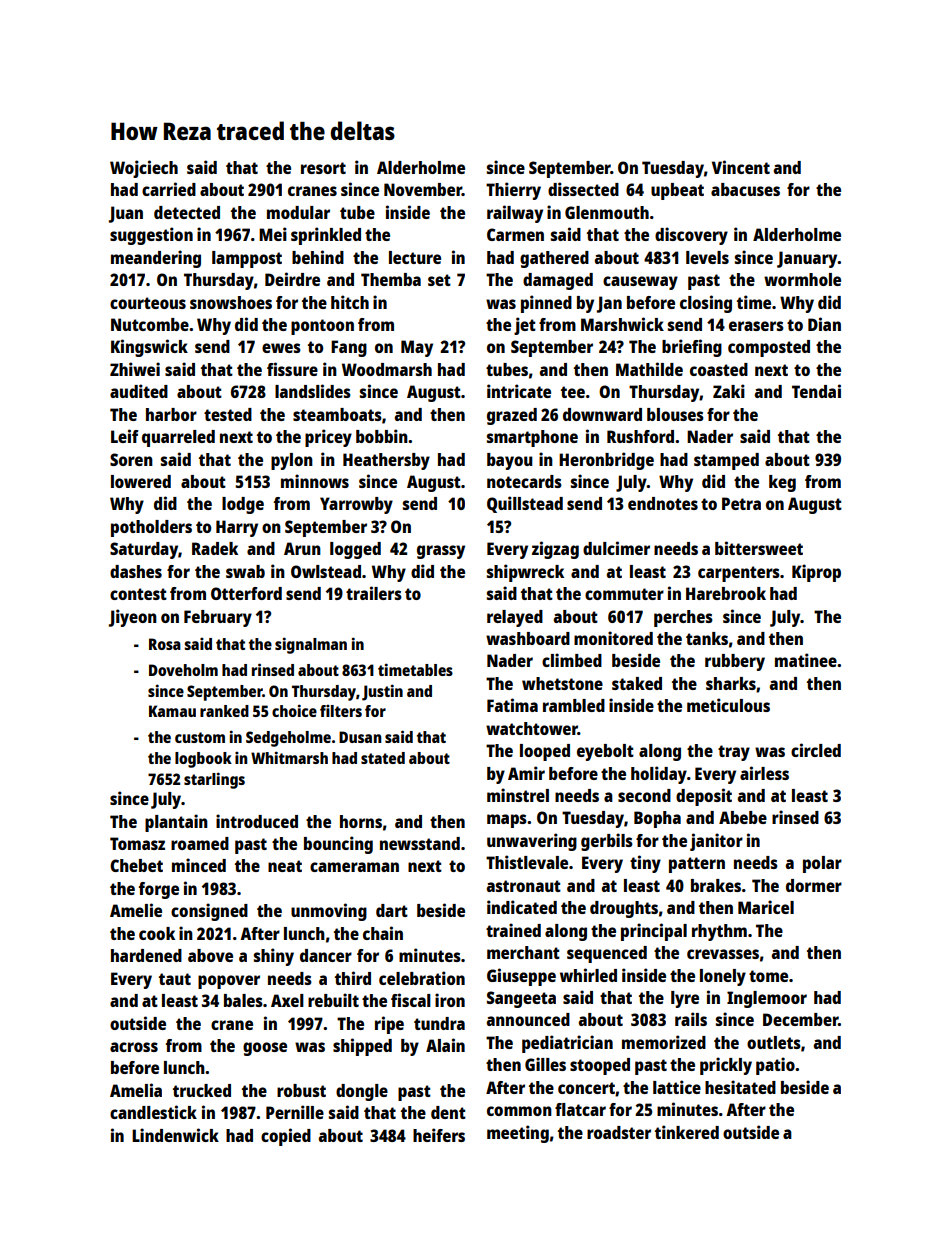 The height and width of the screenshot is (1233, 952). Describe the element at coordinates (156, 259) in the screenshot. I see `meandering` at that location.
